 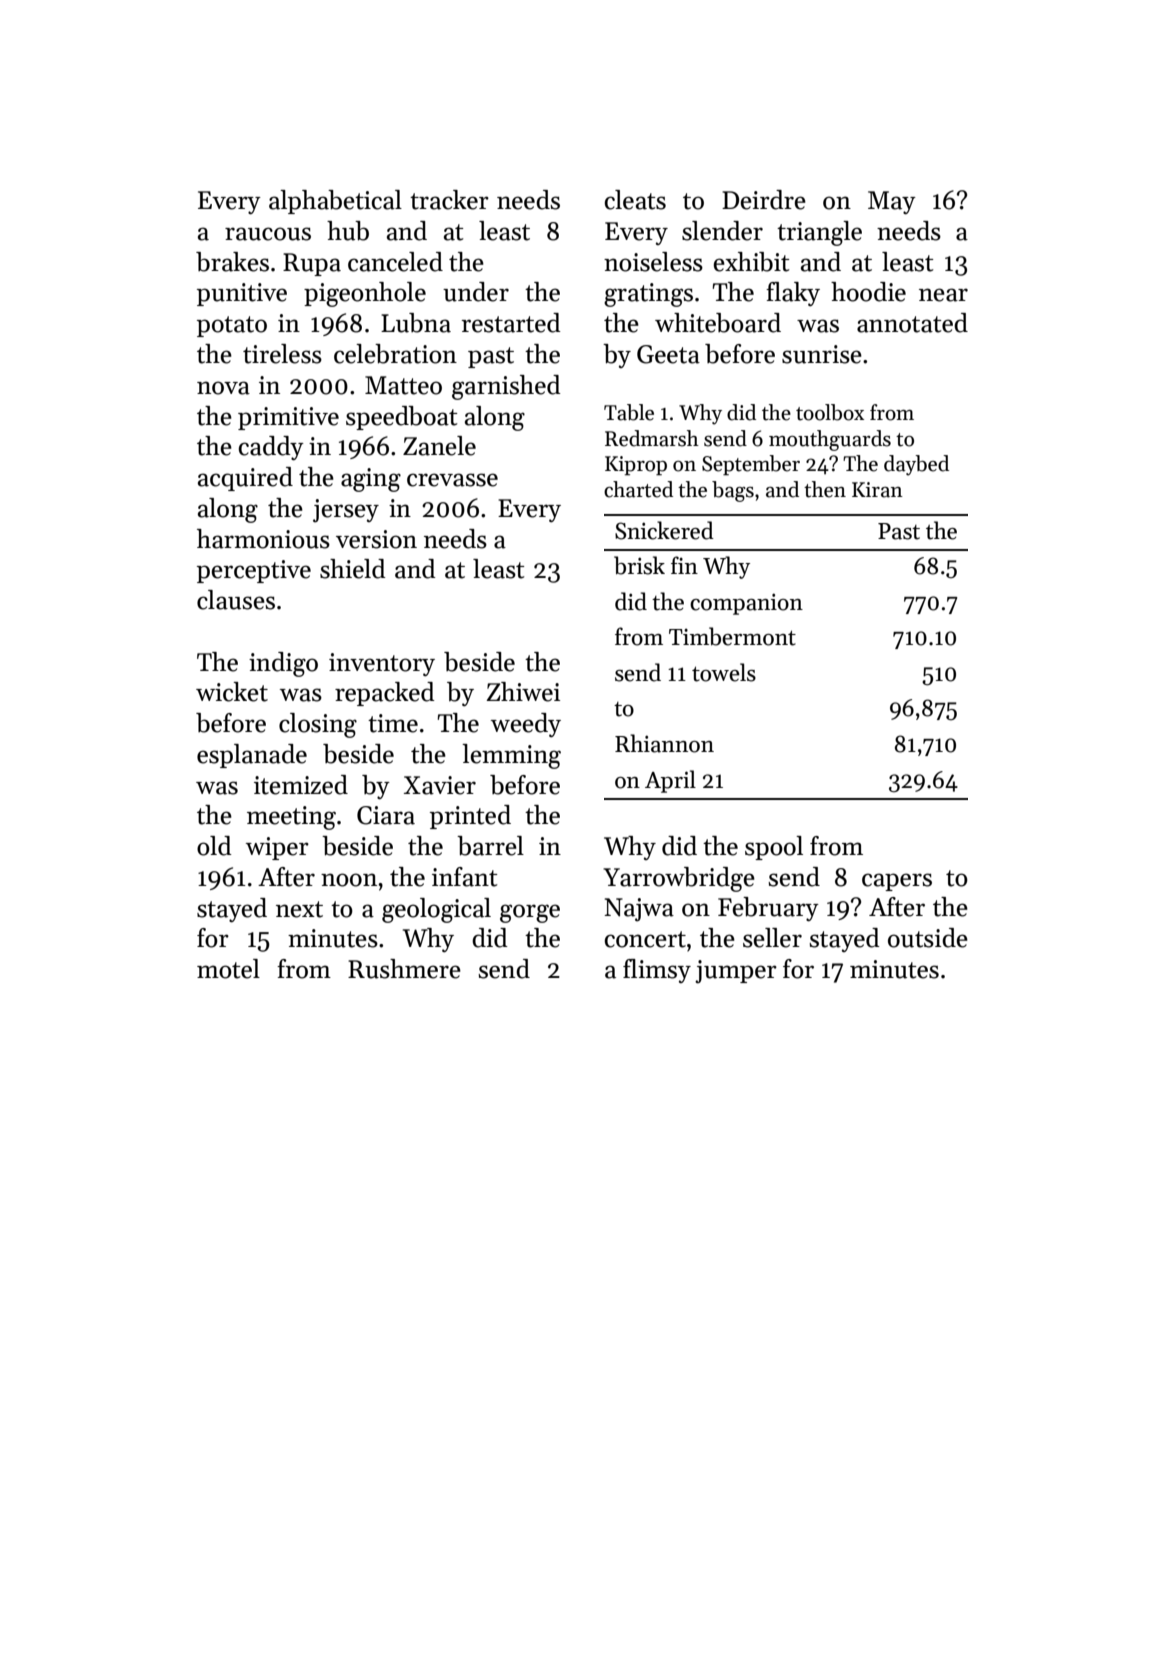 I want to click on Table, so click(x=629, y=412).
